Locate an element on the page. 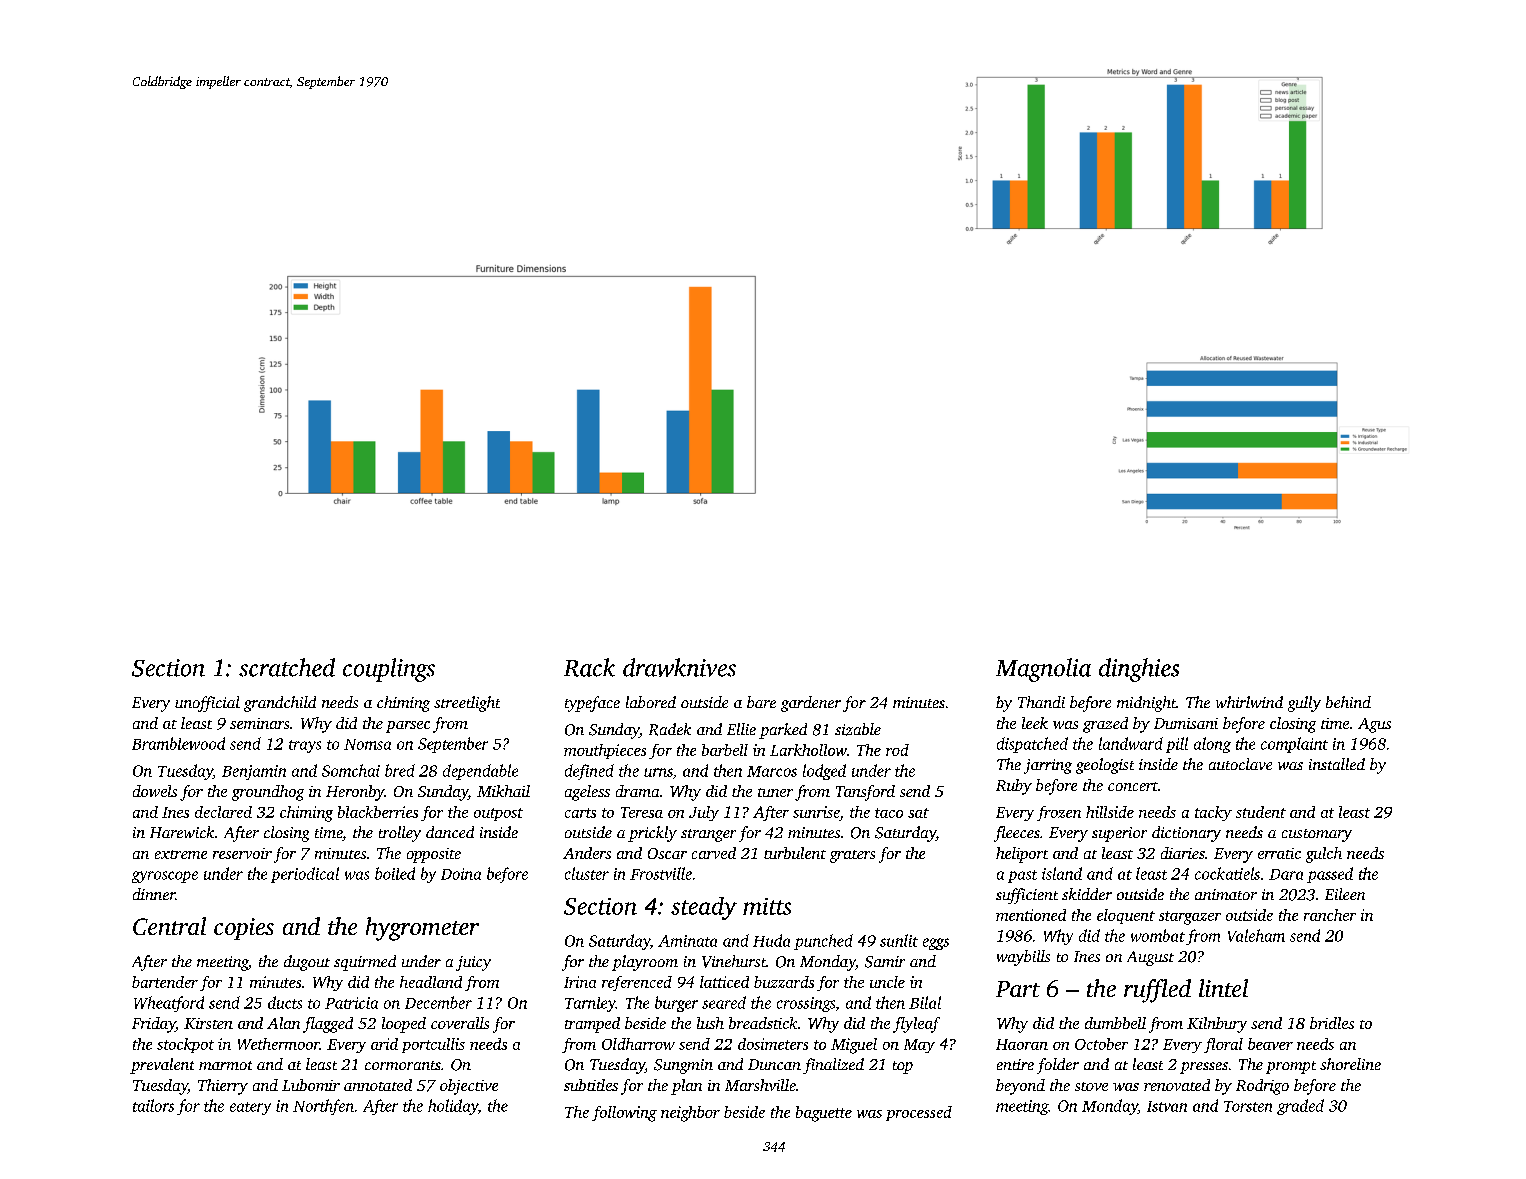 This document has height=1179, width=1526. scratched is located at coordinates (287, 667).
